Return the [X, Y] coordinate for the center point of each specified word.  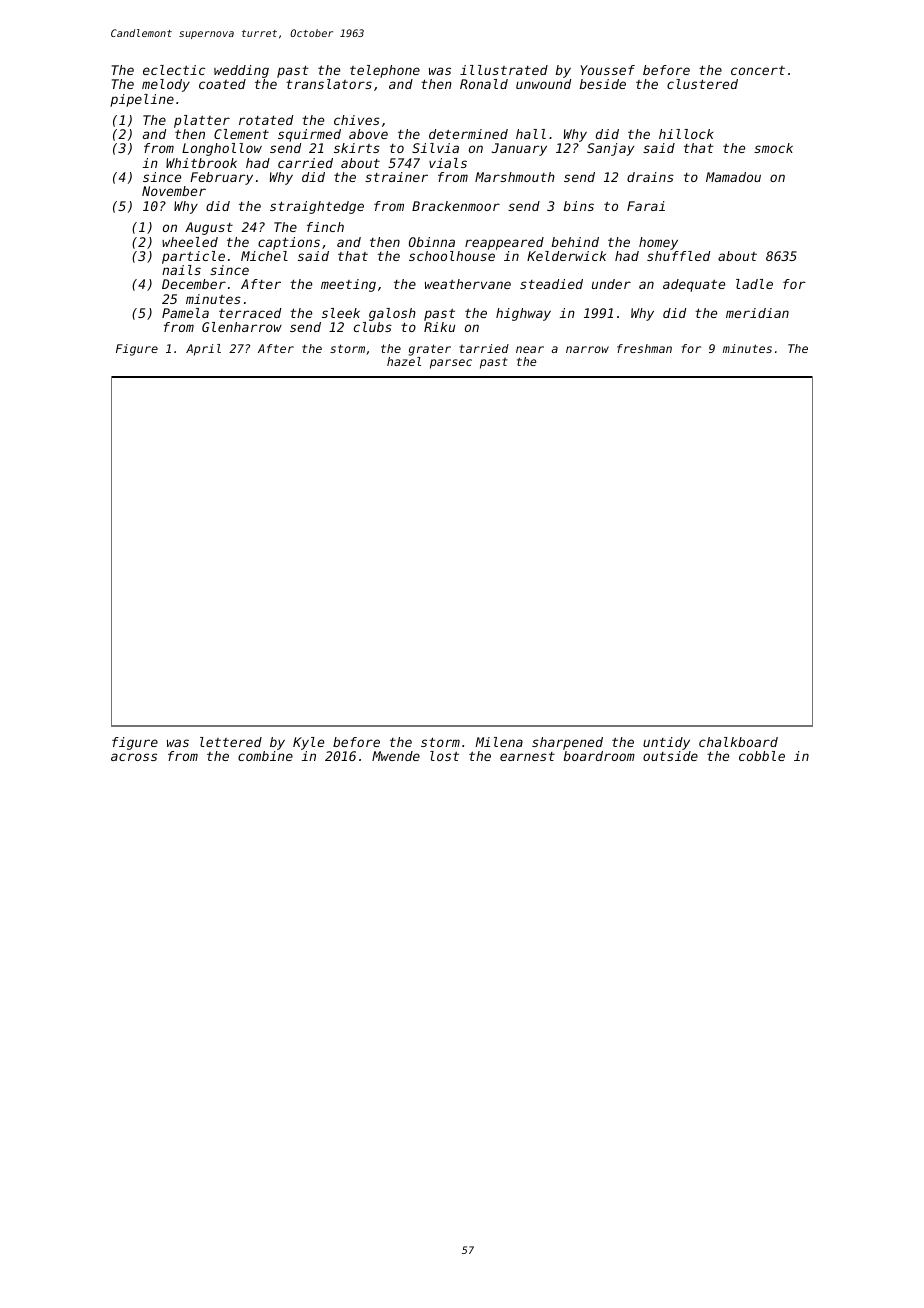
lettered [231, 742]
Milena [499, 742]
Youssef [608, 70]
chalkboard [738, 742]
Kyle [308, 743]
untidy [666, 743]
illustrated [504, 70]
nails [181, 270]
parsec [451, 364]
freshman [644, 348]
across [134, 757]
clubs [373, 327]
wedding [241, 71]
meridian [757, 313]
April [203, 350]
